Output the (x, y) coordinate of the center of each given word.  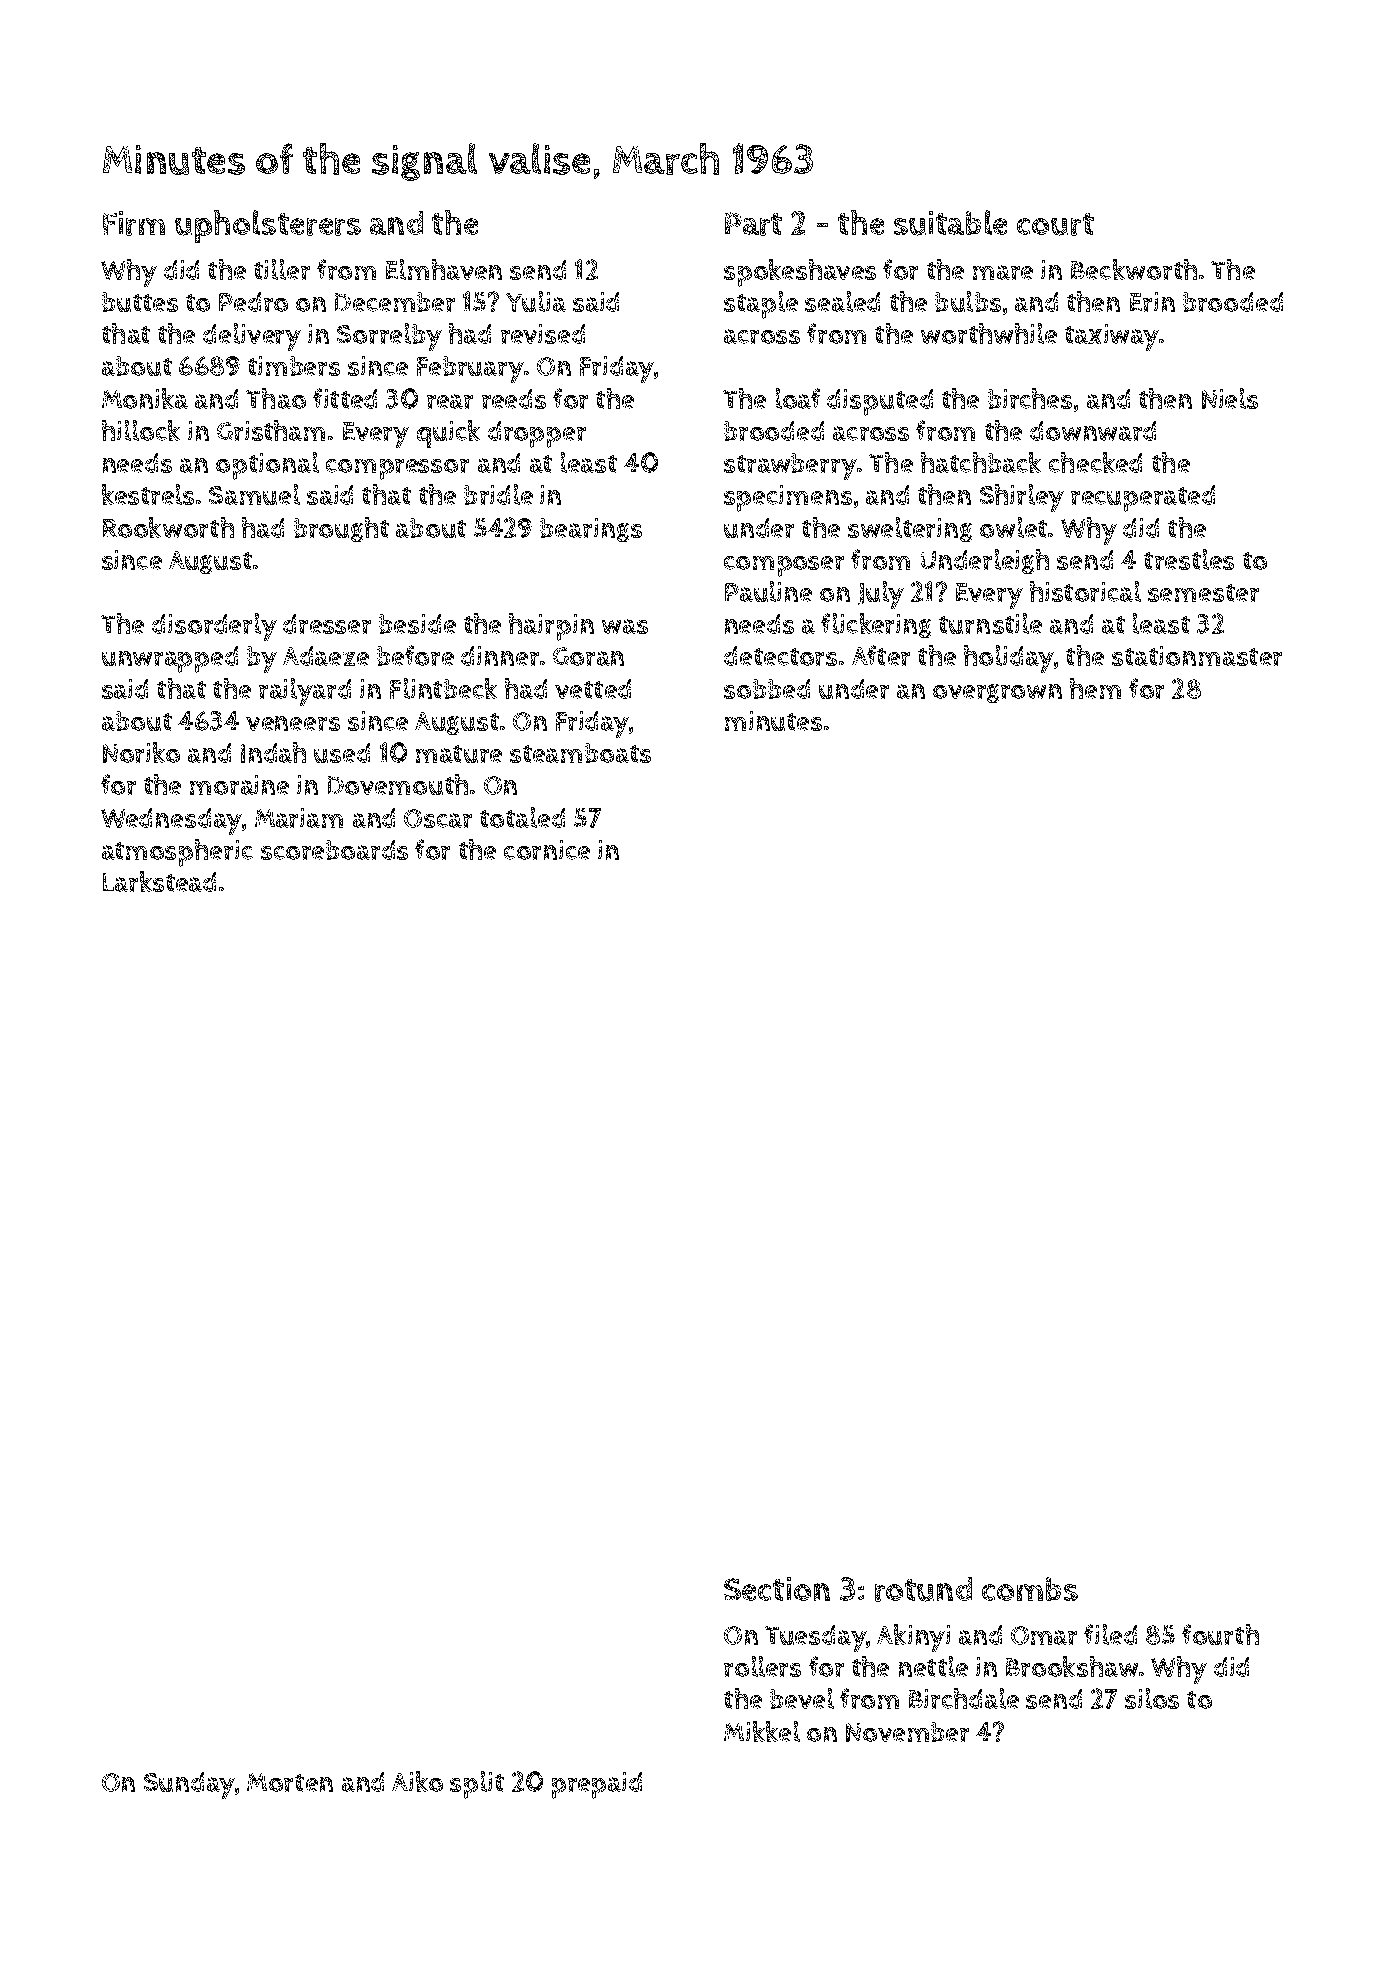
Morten (290, 1782)
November (907, 1732)
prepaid (597, 1785)
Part (753, 224)
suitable (950, 223)
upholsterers (268, 226)
